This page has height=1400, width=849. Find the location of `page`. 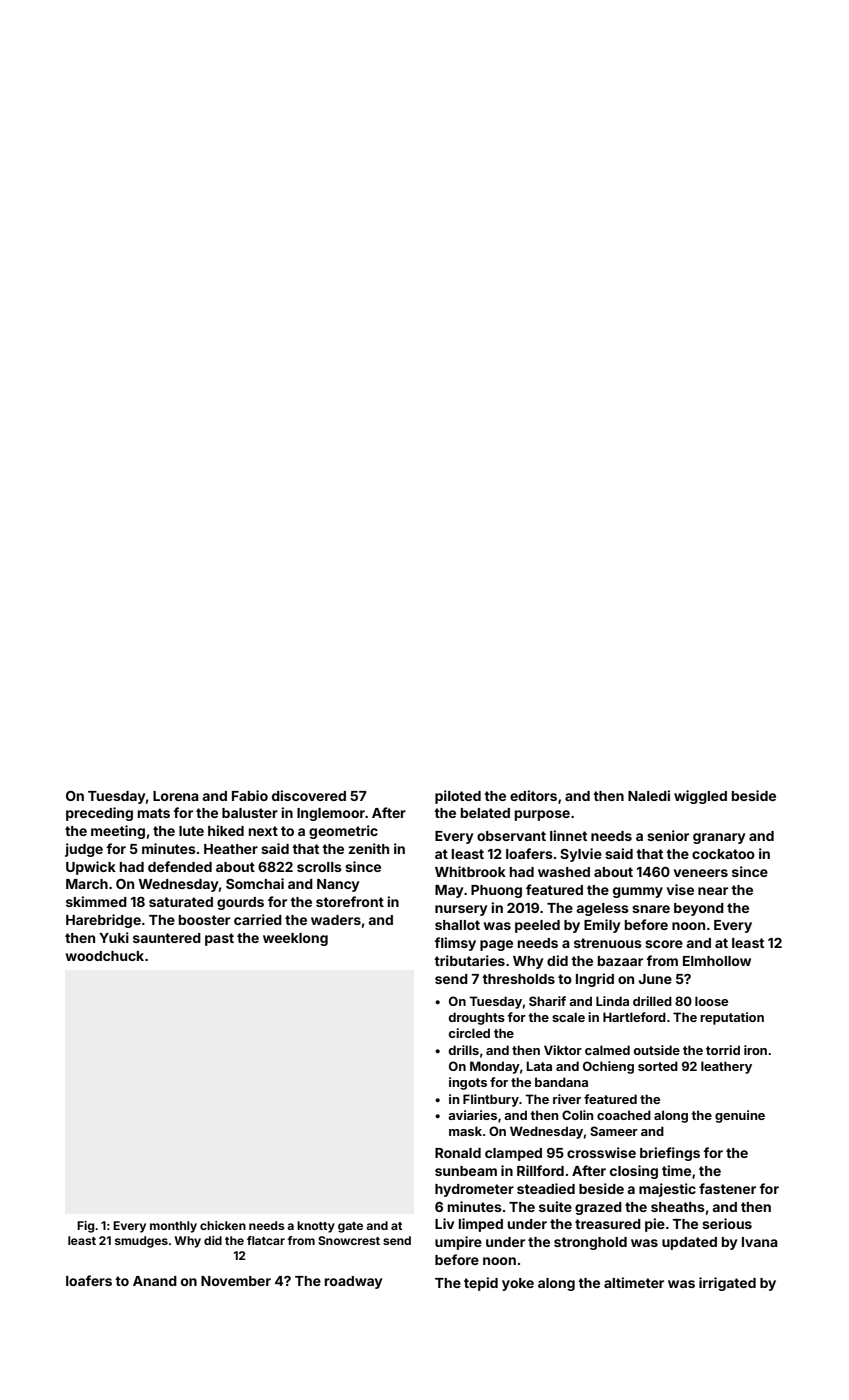

page is located at coordinates (496, 945).
